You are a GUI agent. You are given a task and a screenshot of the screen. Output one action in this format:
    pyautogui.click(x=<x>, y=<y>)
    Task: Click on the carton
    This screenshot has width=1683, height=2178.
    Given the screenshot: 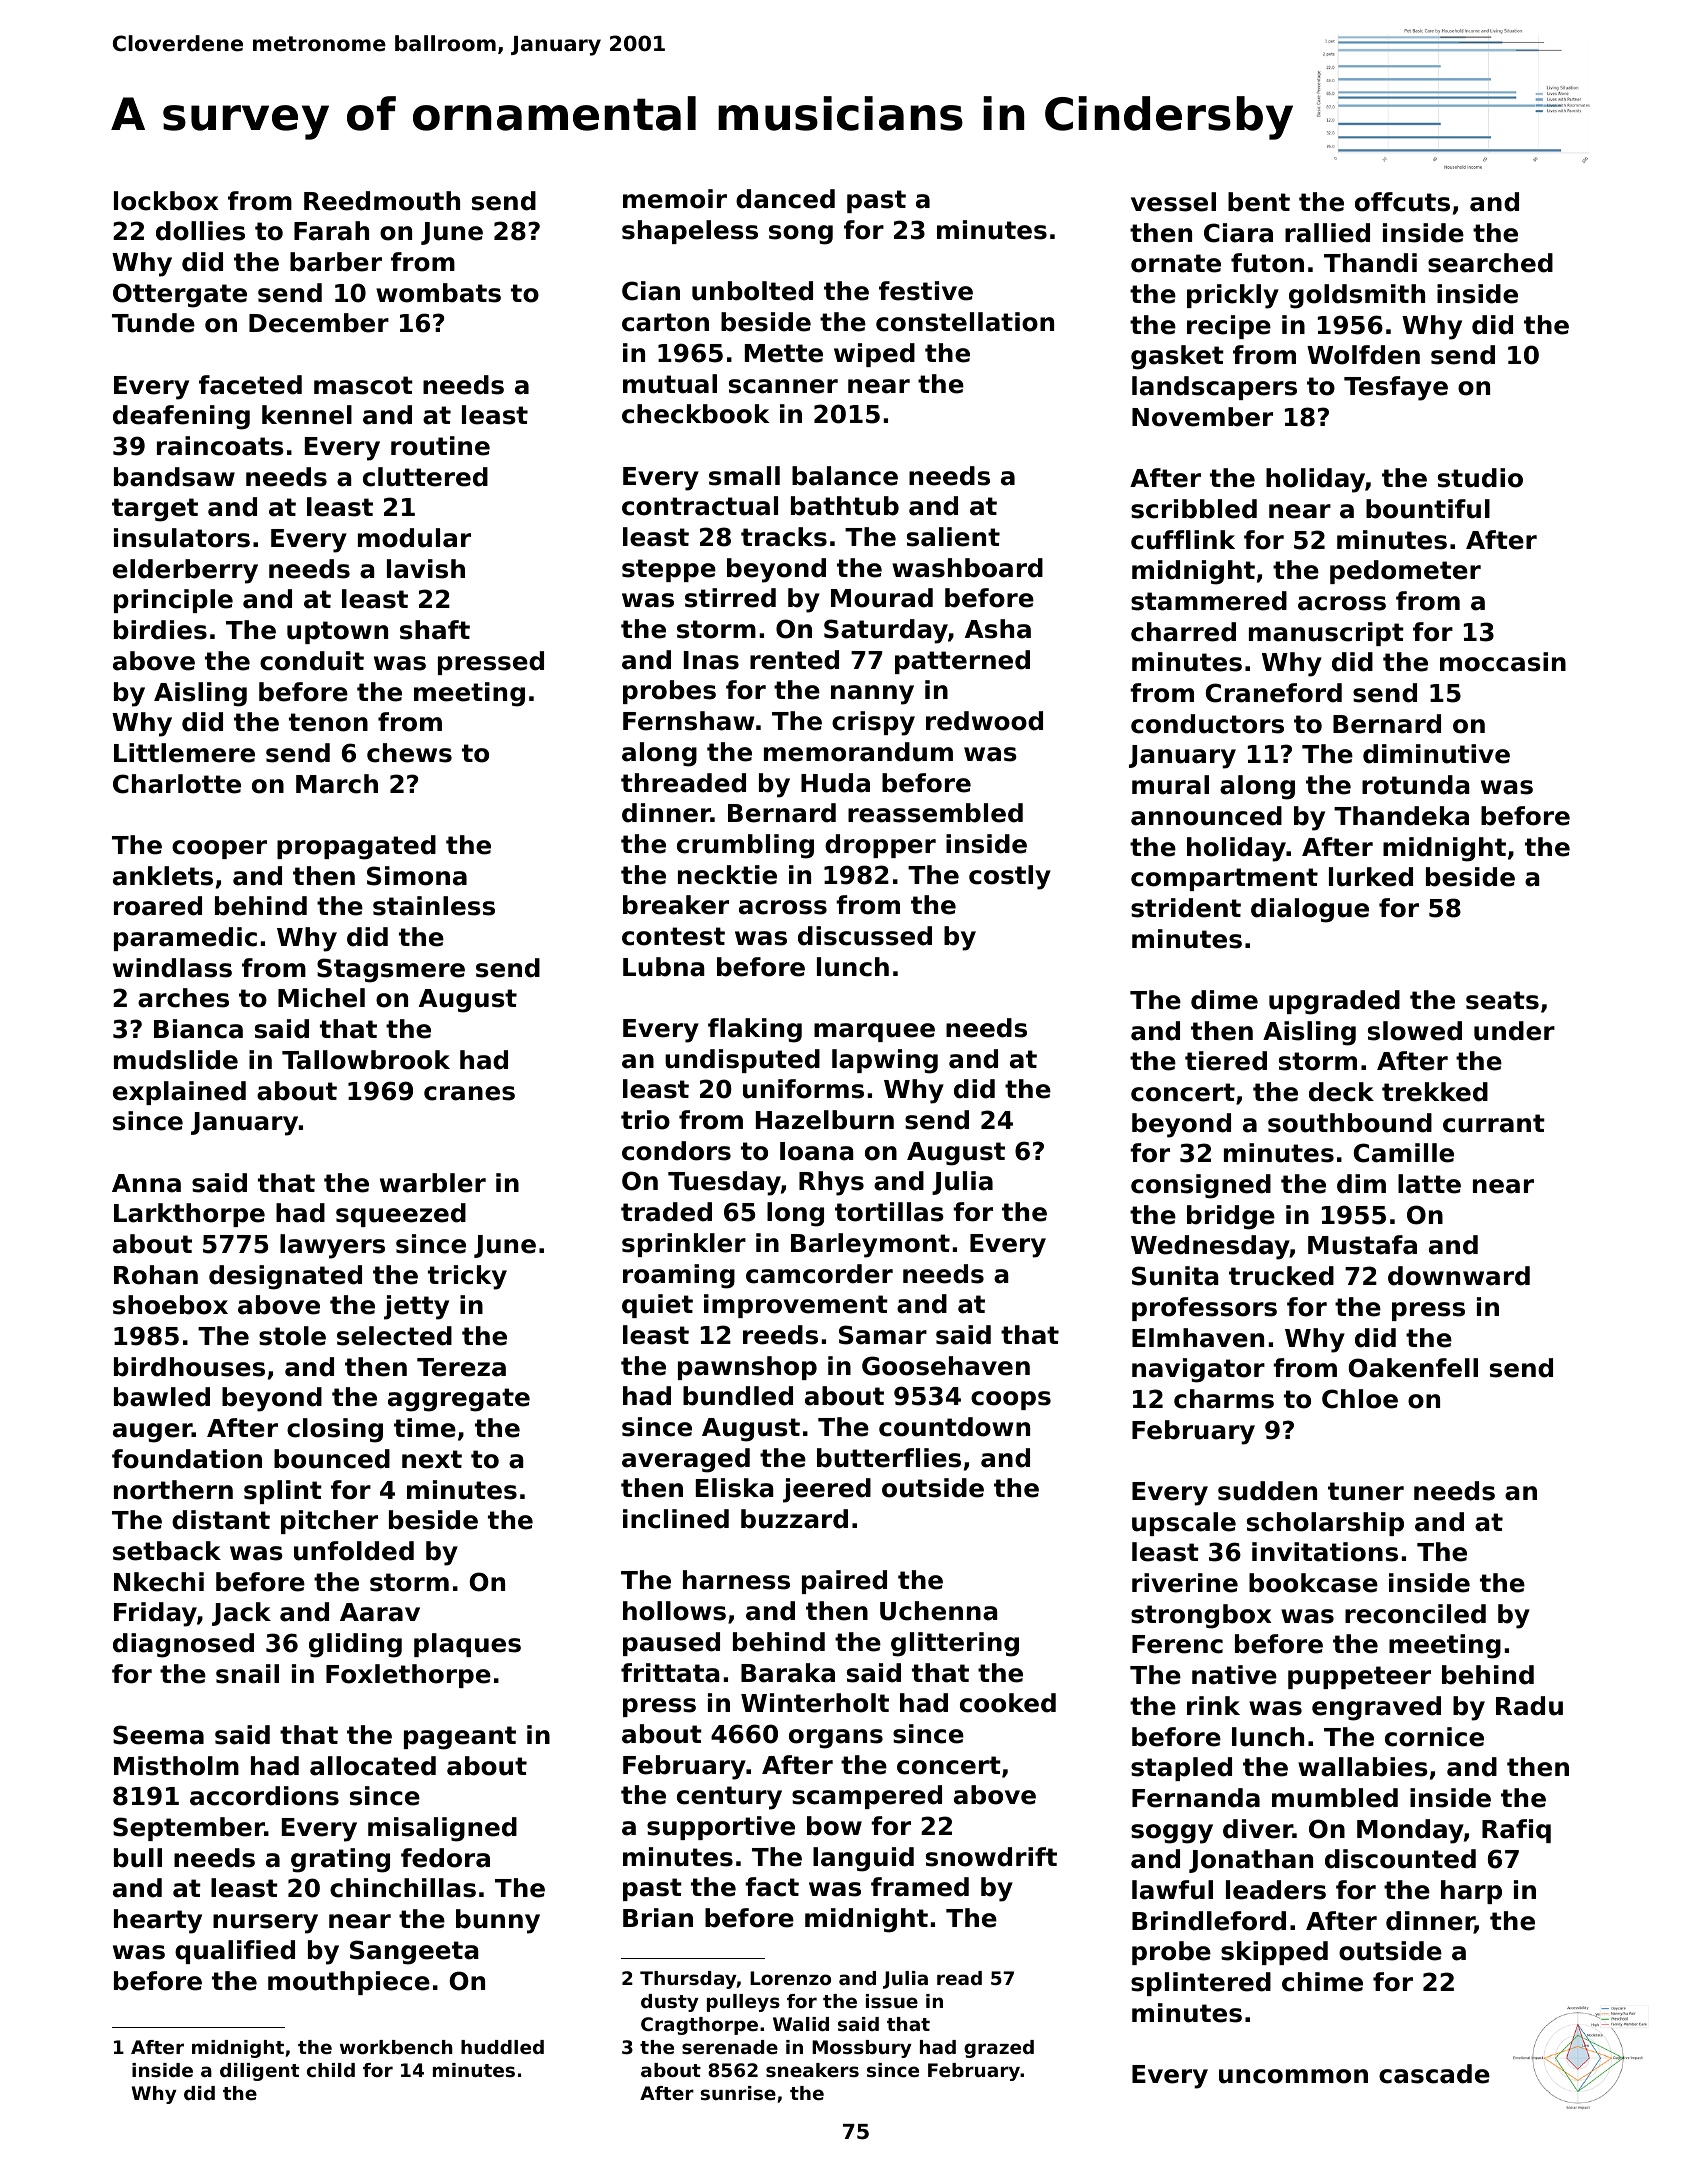 What is the action you would take?
    pyautogui.click(x=665, y=322)
